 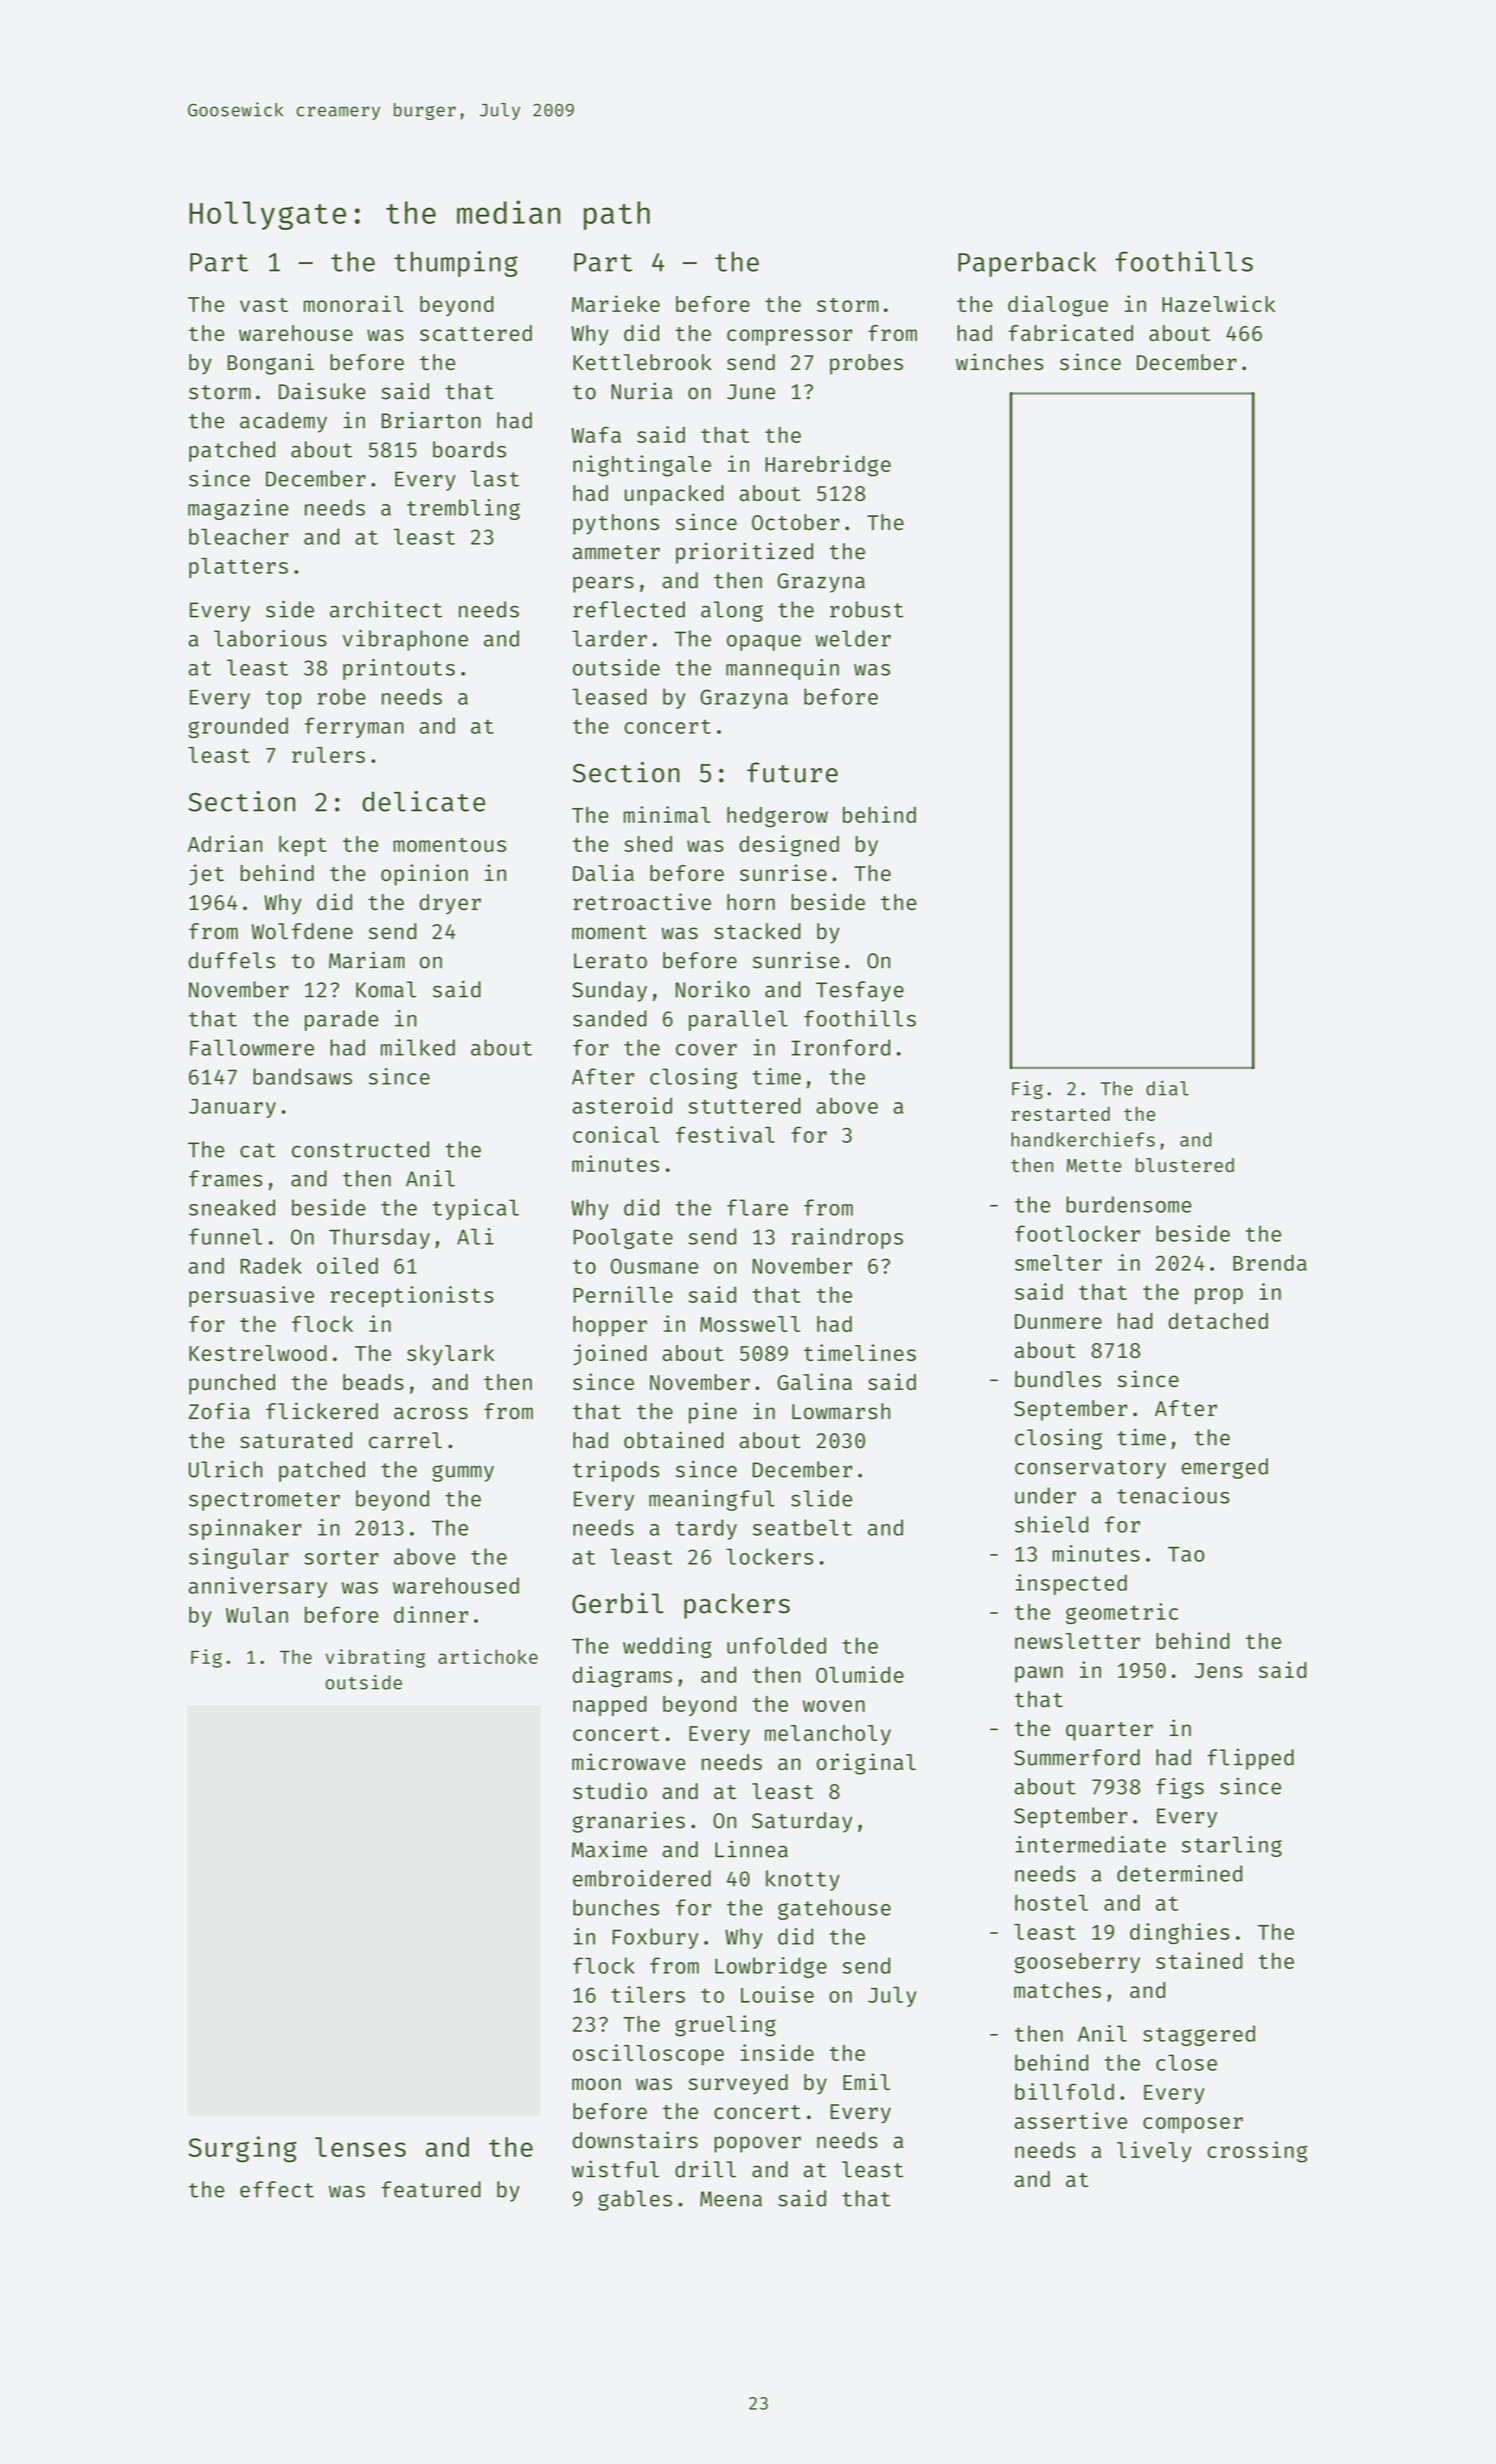 What do you see at coordinates (206, 875) in the page?
I see `jet` at bounding box center [206, 875].
